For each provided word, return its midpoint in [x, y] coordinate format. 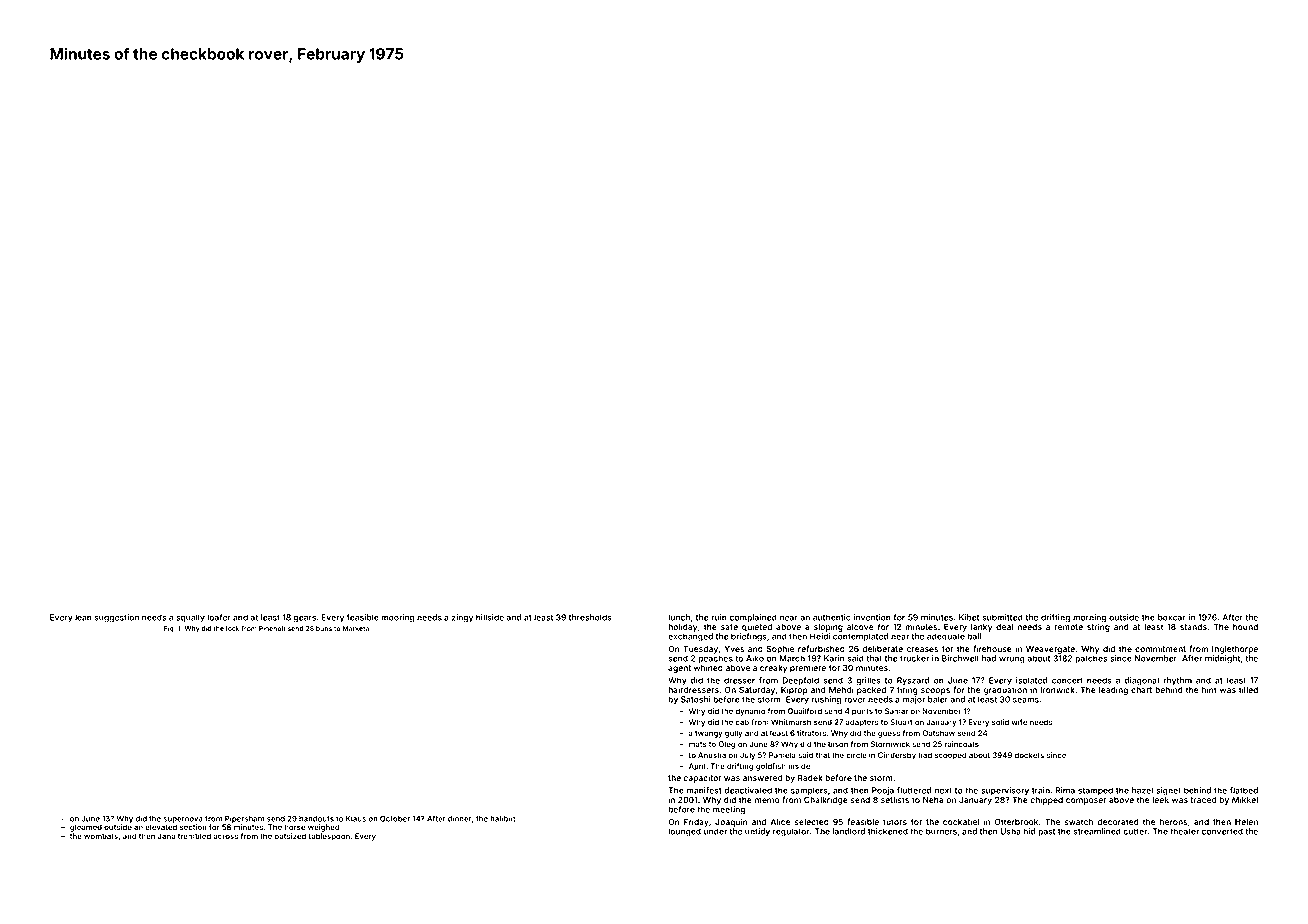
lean [83, 617]
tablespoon [329, 837]
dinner [460, 818]
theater [1184, 831]
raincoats [962, 744]
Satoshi [695, 699]
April [697, 767]
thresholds [590, 617]
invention [872, 617]
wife [1019, 722]
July [747, 756]
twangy [709, 734]
